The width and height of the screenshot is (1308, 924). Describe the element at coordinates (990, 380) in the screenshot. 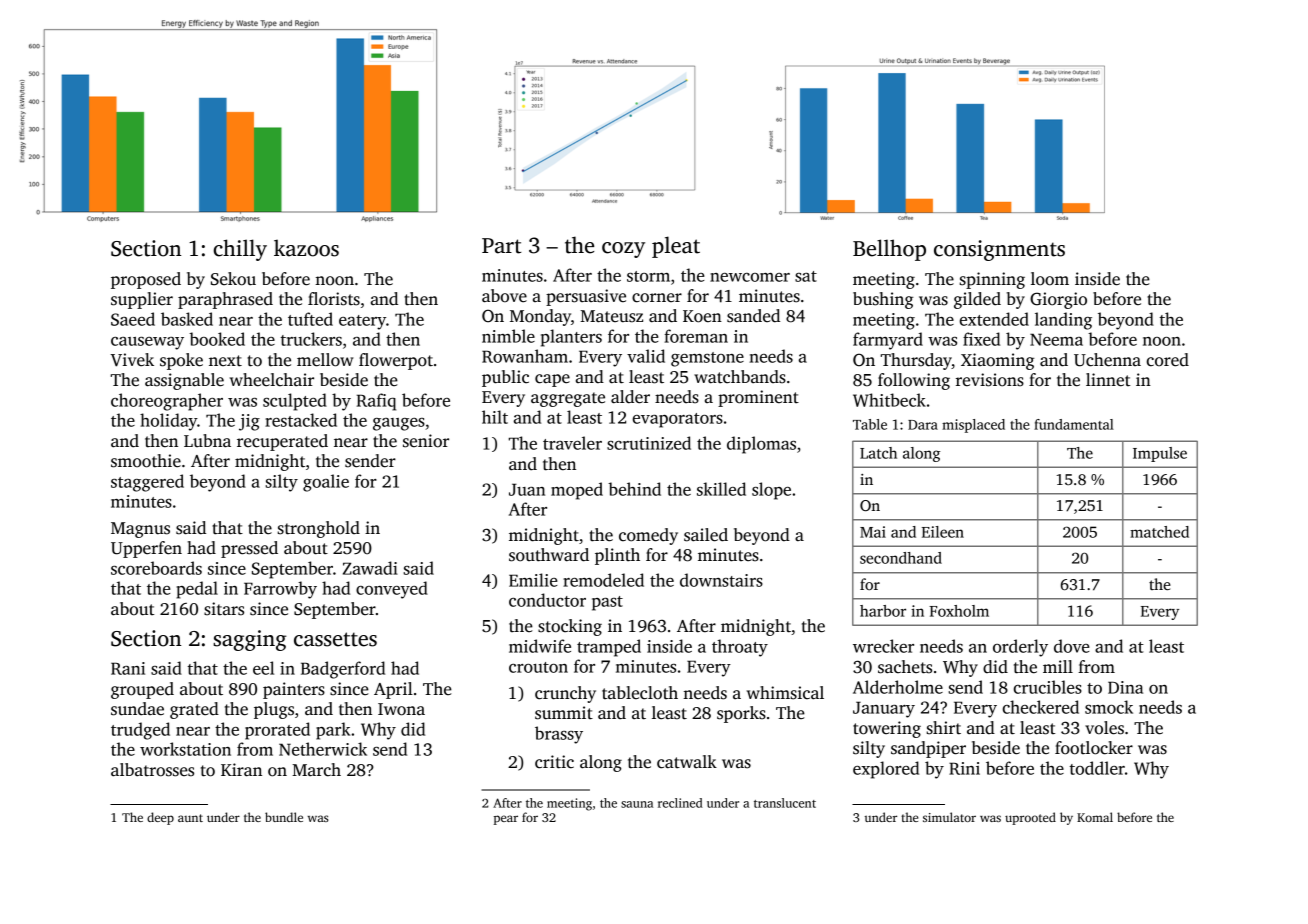

I see `revisions` at that location.
